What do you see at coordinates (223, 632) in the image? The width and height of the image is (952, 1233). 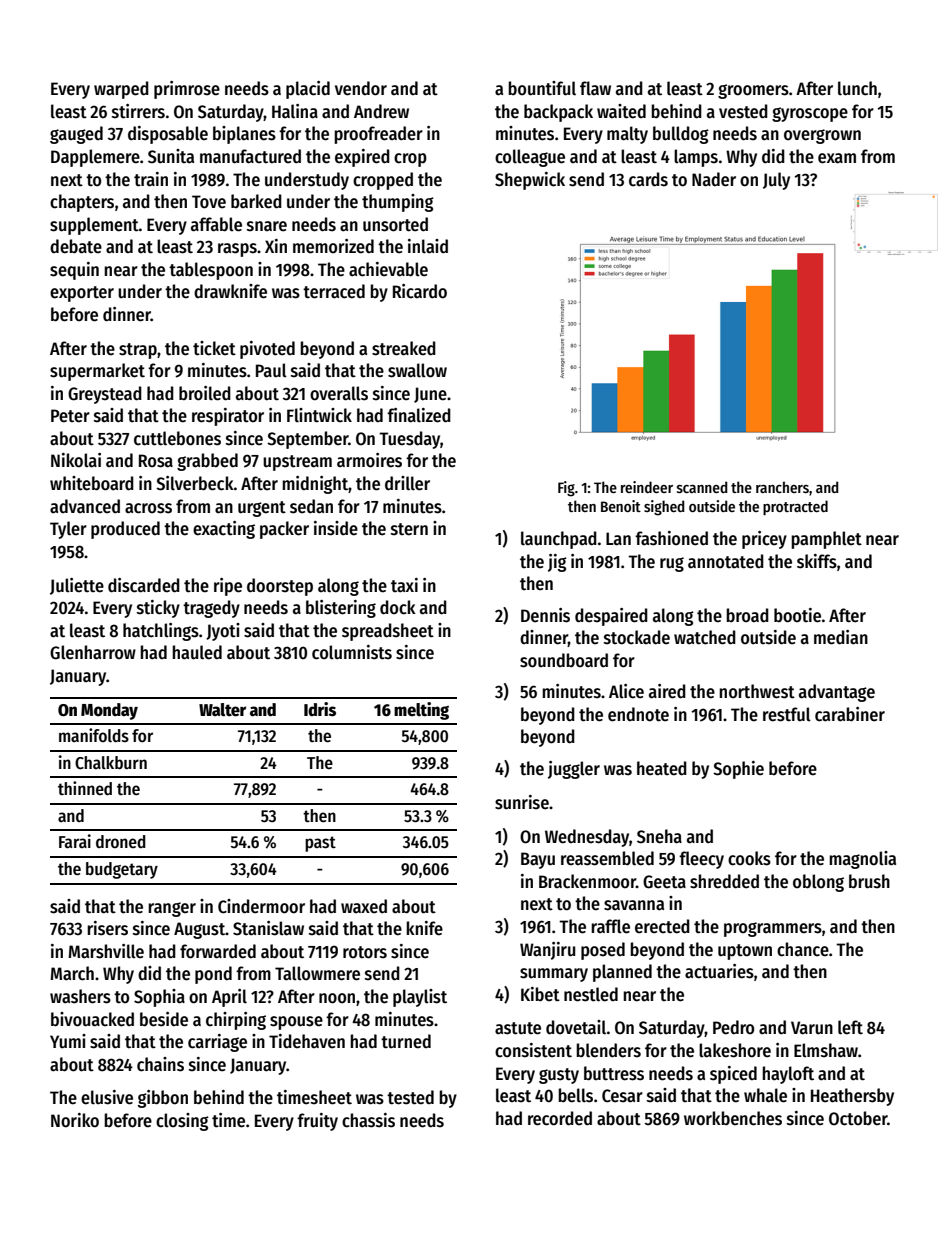 I see `Jyoti` at bounding box center [223, 632].
